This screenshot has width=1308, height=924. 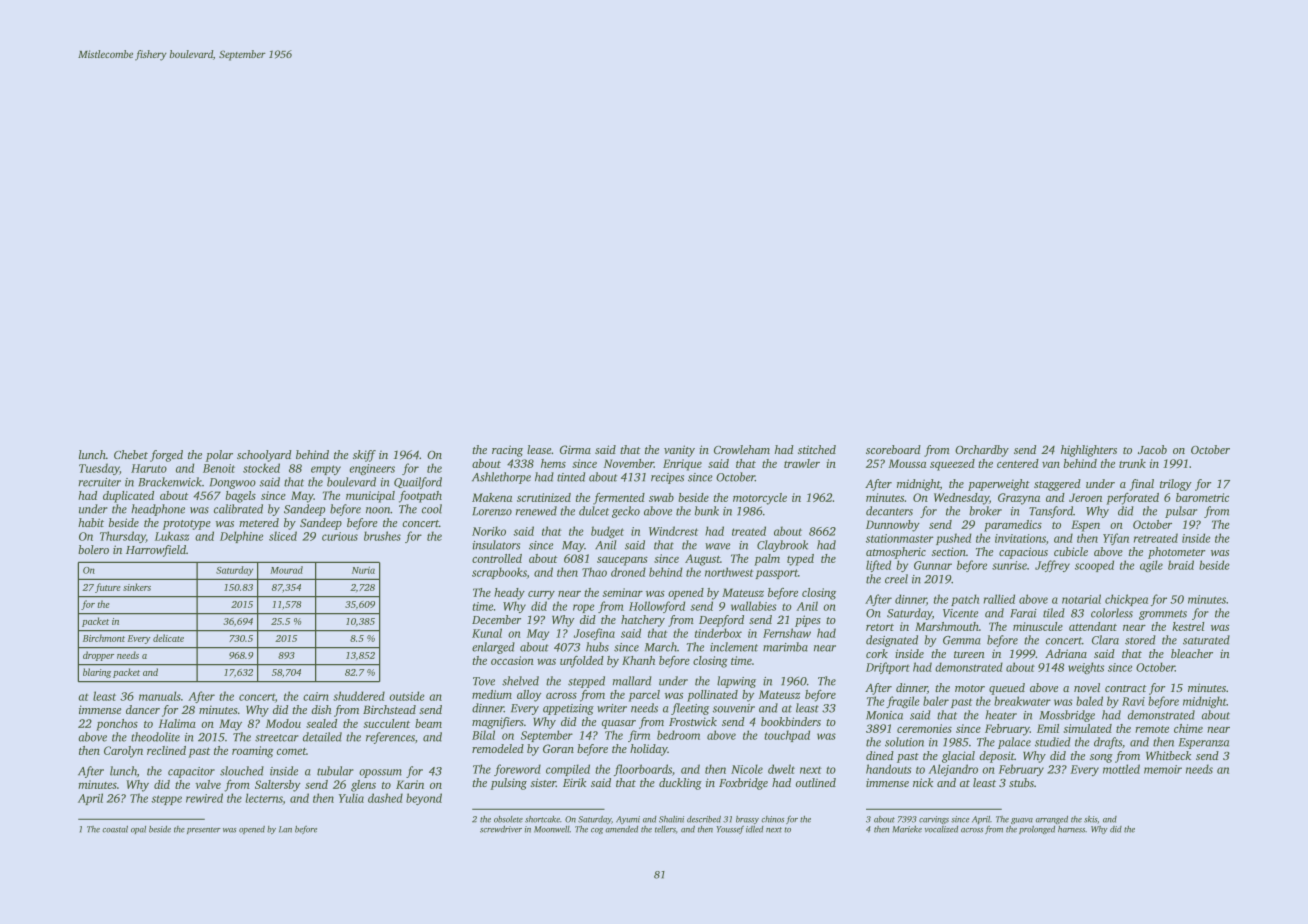 What do you see at coordinates (364, 456) in the screenshot?
I see `skiff` at bounding box center [364, 456].
